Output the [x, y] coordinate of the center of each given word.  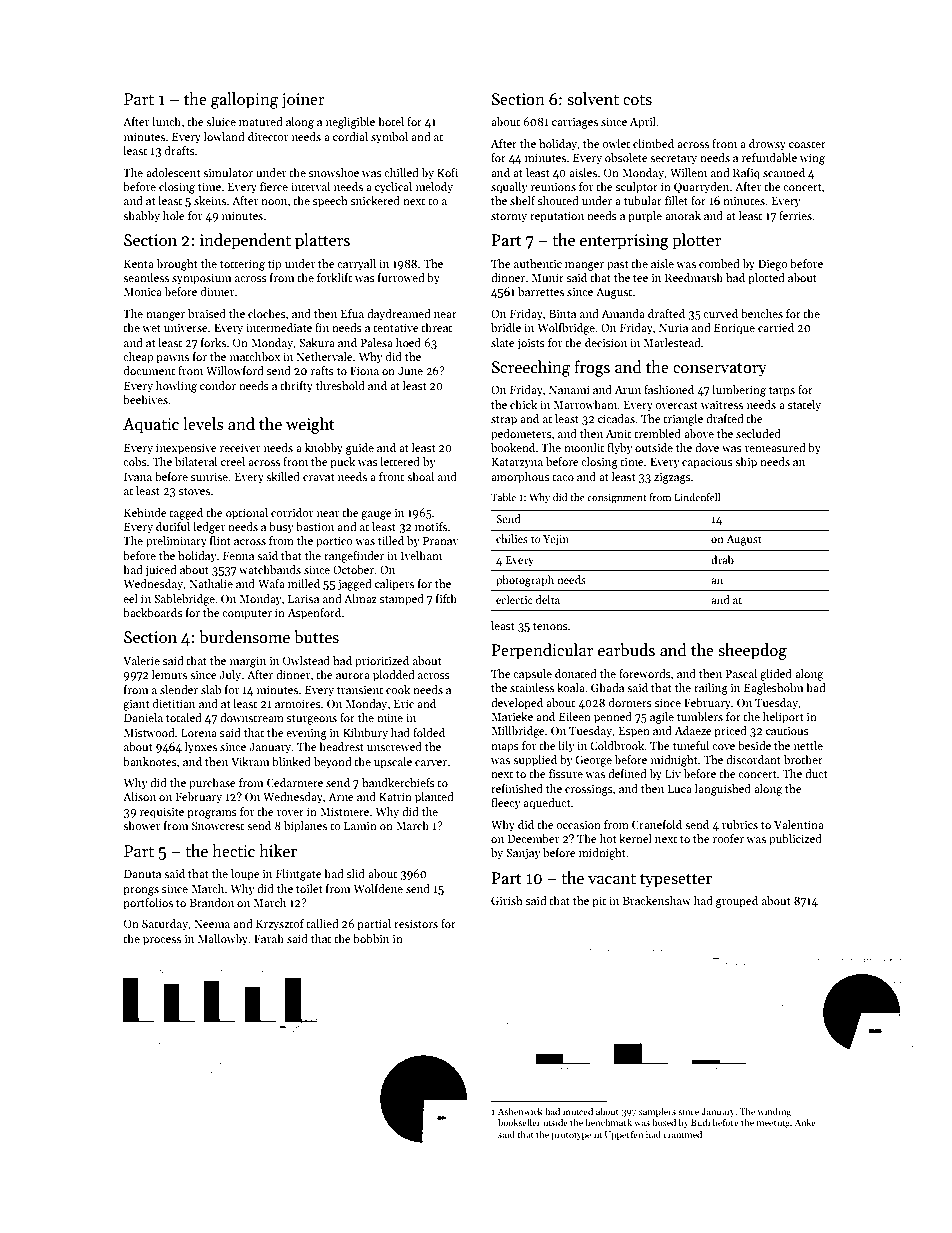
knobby [324, 449]
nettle [808, 745]
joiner [303, 101]
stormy [509, 218]
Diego [772, 265]
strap [504, 421]
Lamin [360, 826]
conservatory [720, 370]
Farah [269, 938]
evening [306, 734]
